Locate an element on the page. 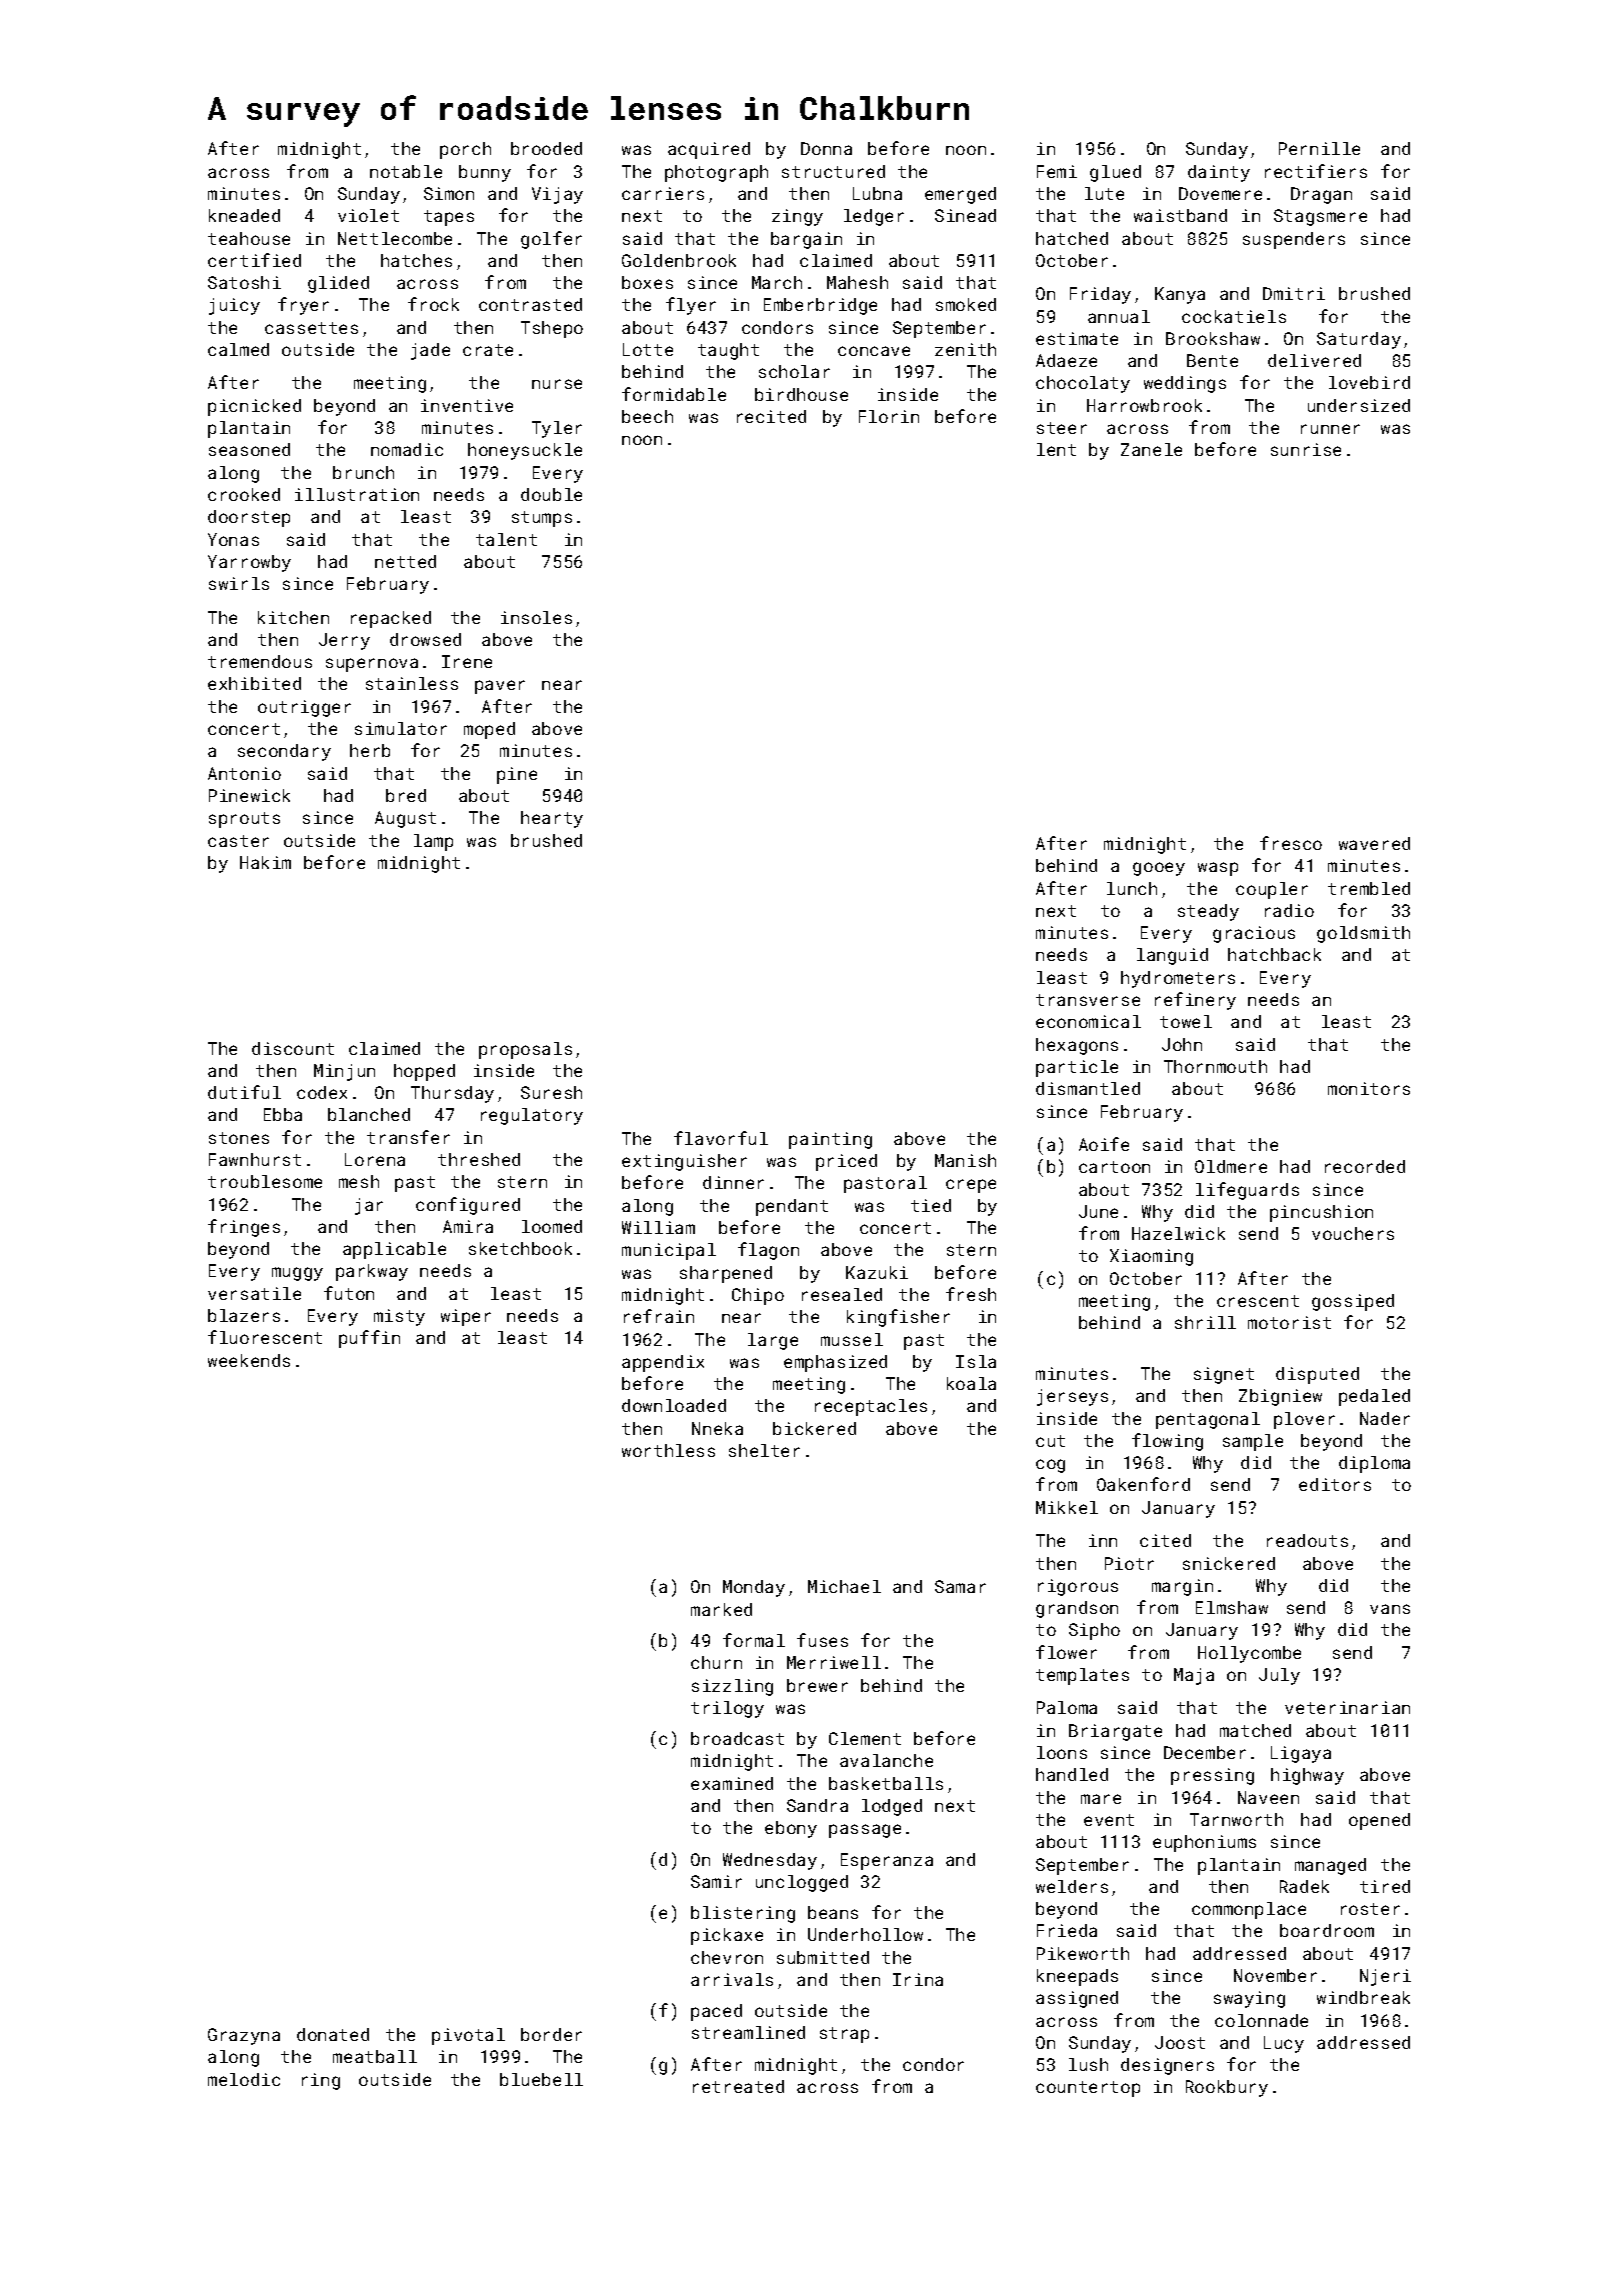 This image has width=1620, height=2292. goldsmith is located at coordinates (1363, 934).
